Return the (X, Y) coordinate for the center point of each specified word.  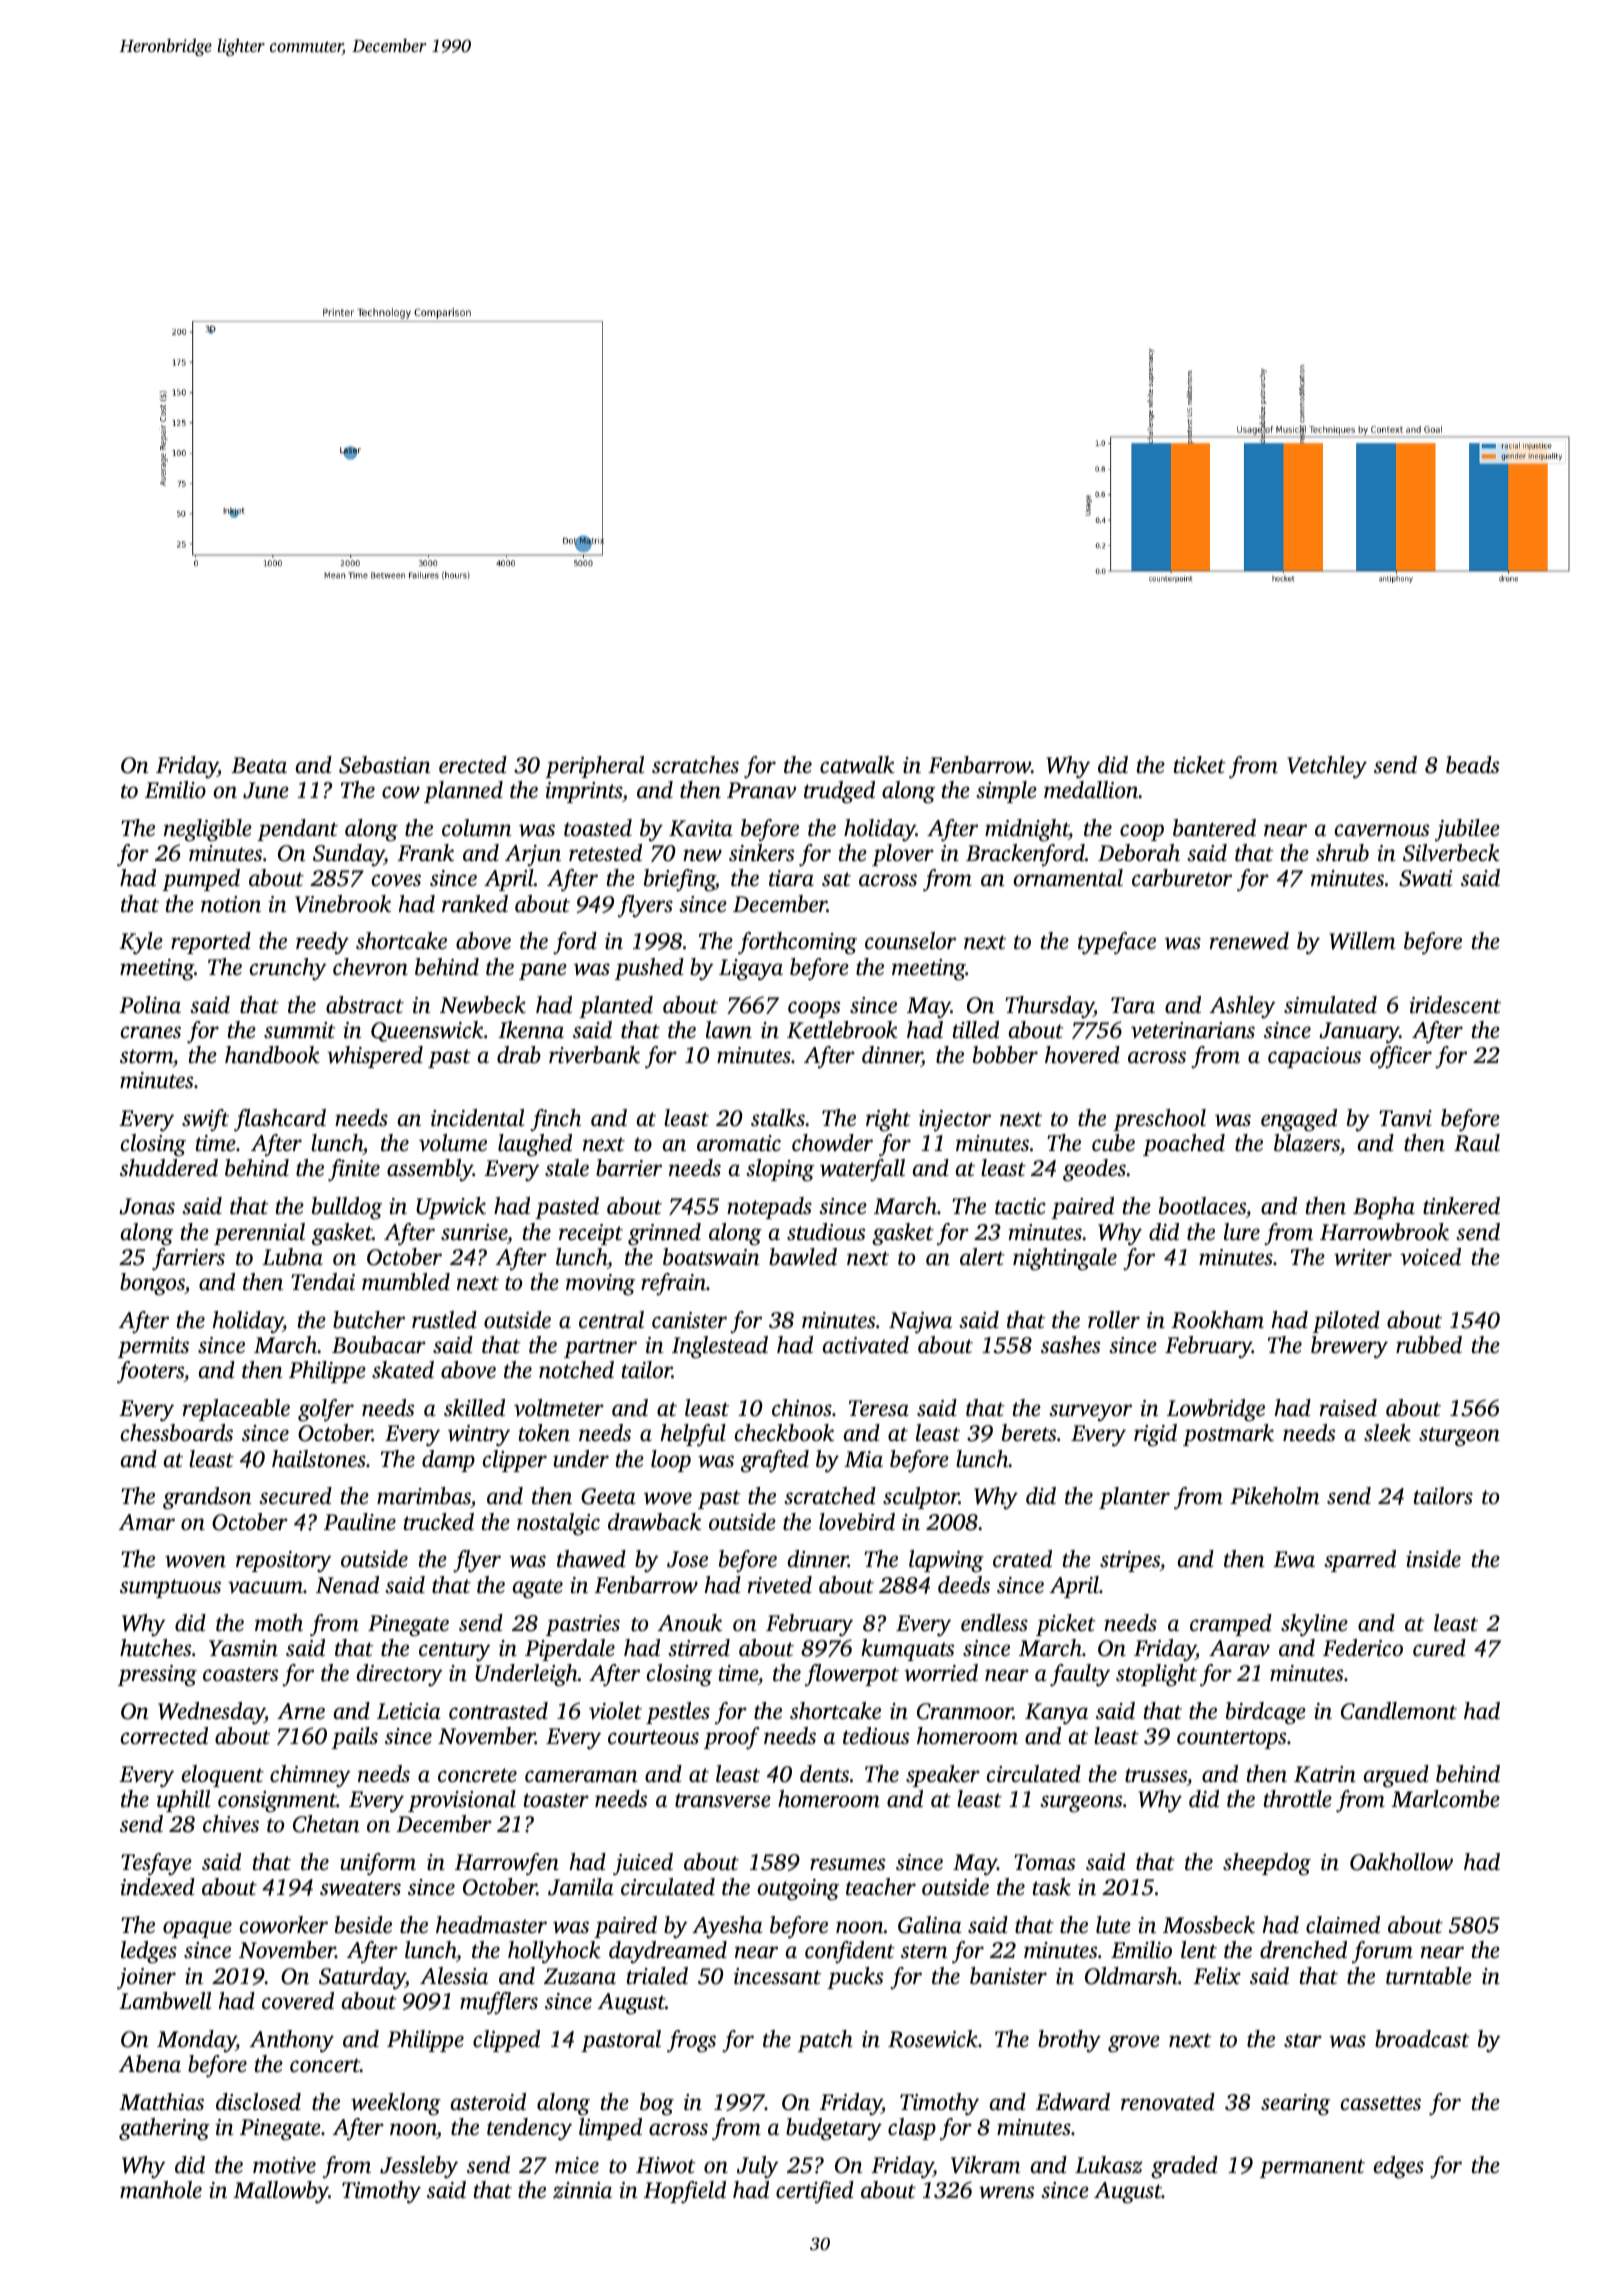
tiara (791, 878)
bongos (152, 1284)
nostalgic (558, 1524)
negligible (208, 830)
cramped (1231, 1625)
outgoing (798, 1890)
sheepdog (1267, 1864)
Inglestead (720, 1347)
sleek (1387, 1433)
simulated (1330, 1005)
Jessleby (419, 2167)
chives (231, 1824)
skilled (474, 1408)
